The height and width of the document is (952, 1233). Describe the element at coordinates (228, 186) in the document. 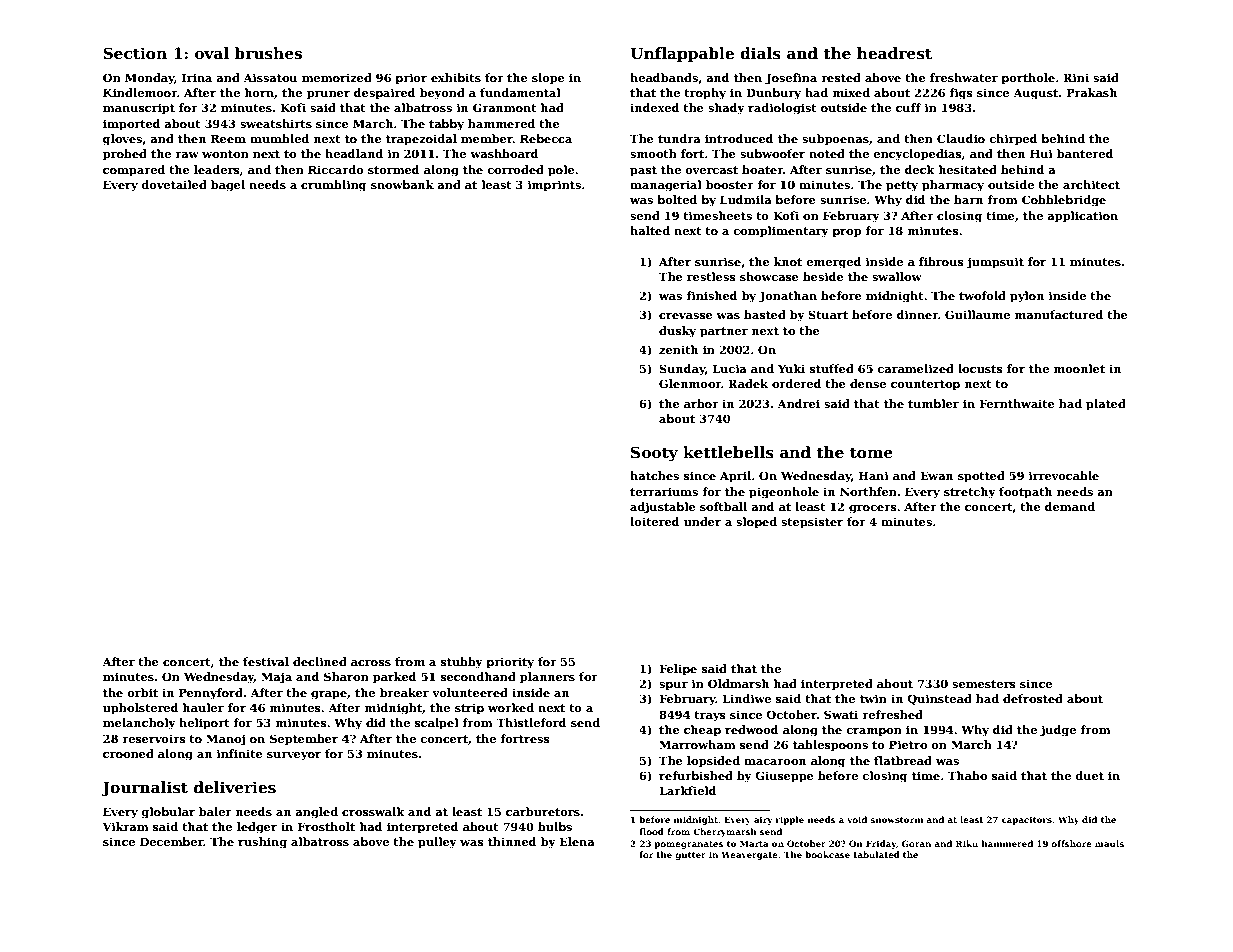

I see `bagel` at that location.
